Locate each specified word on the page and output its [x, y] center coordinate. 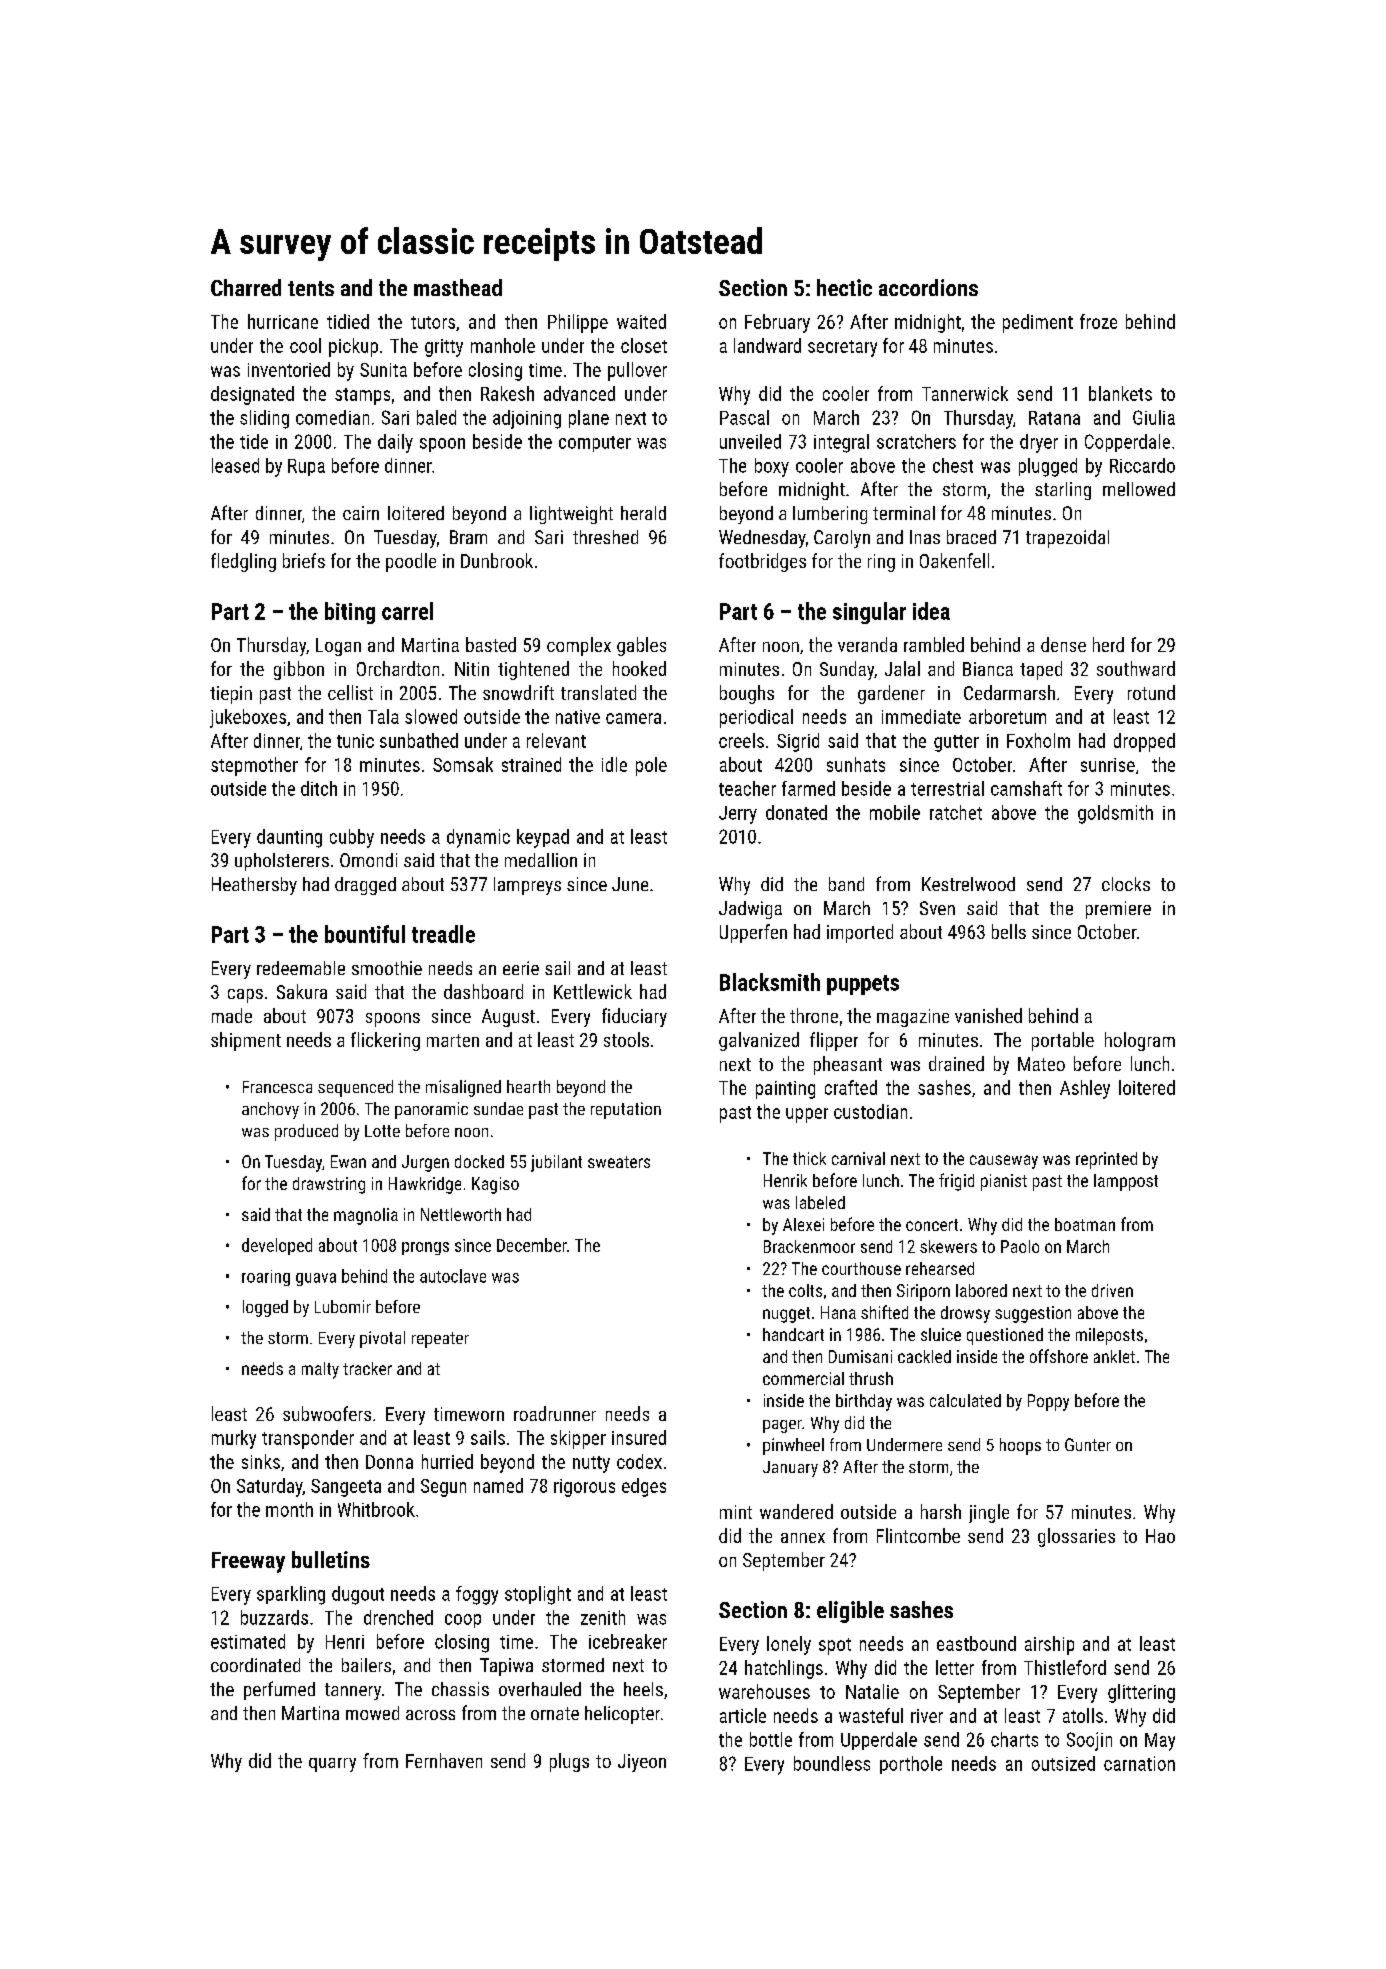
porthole [911, 1765]
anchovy [270, 1110]
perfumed [279, 1690]
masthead [458, 287]
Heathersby [254, 886]
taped [1041, 670]
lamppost [1126, 1182]
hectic [844, 287]
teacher [747, 788]
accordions [928, 287]
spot [835, 1646]
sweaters [619, 1162]
